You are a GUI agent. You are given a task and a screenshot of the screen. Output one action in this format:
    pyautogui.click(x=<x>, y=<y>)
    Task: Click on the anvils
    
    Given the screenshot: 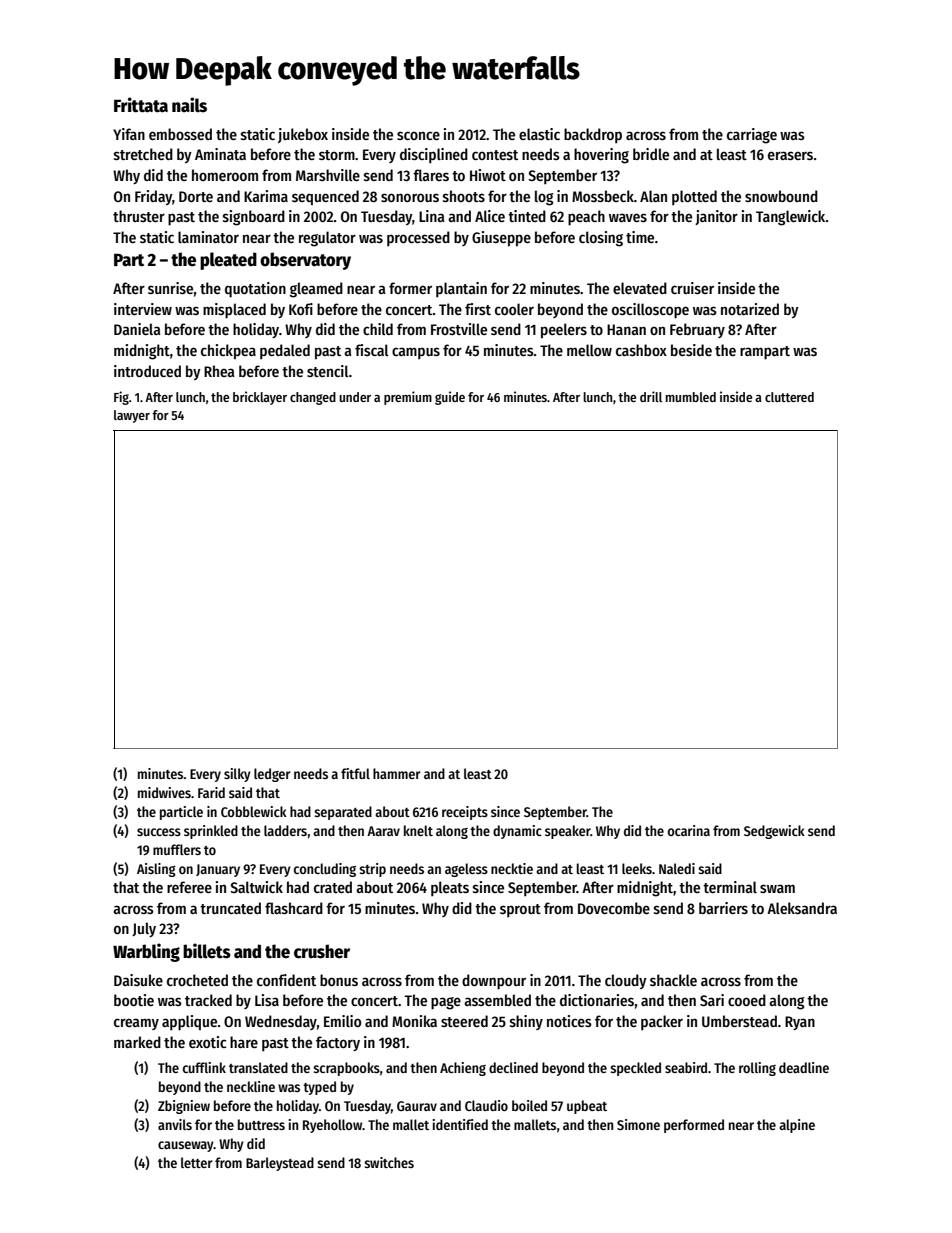 What is the action you would take?
    pyautogui.click(x=175, y=1124)
